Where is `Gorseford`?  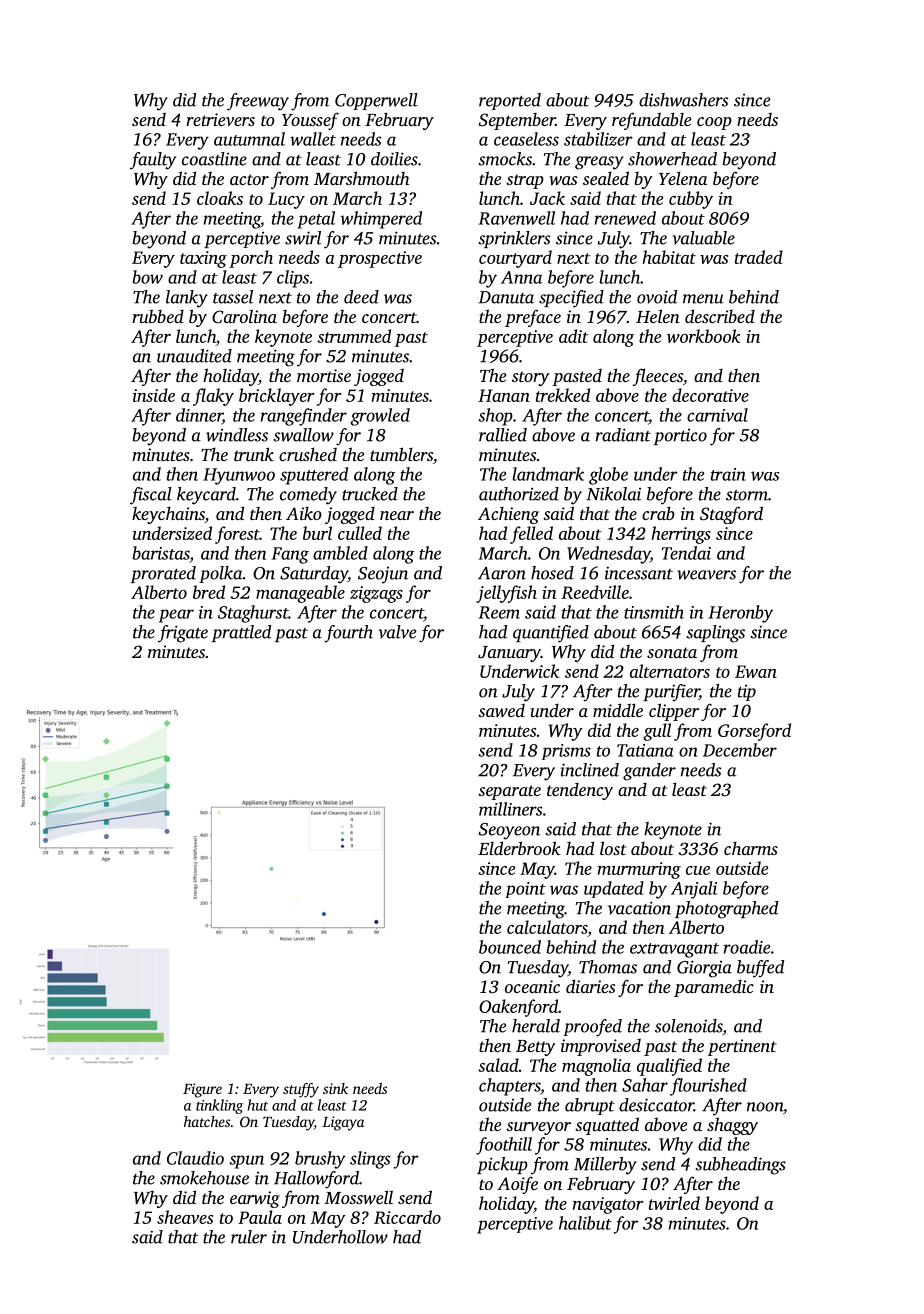
Gorseford is located at coordinates (754, 732).
